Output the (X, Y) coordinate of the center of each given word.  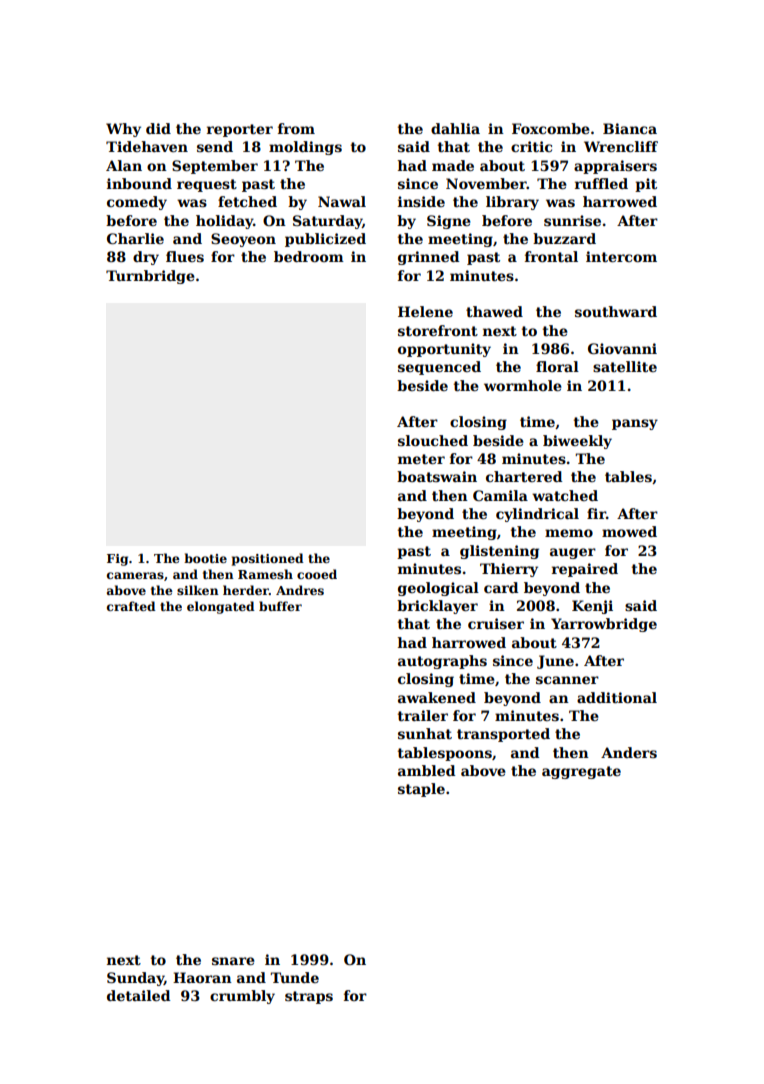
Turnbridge (150, 277)
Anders (629, 752)
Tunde (294, 977)
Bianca (630, 128)
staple (421, 790)
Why (123, 130)
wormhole (523, 385)
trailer (423, 715)
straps (309, 997)
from (296, 128)
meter (421, 459)
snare (233, 961)
